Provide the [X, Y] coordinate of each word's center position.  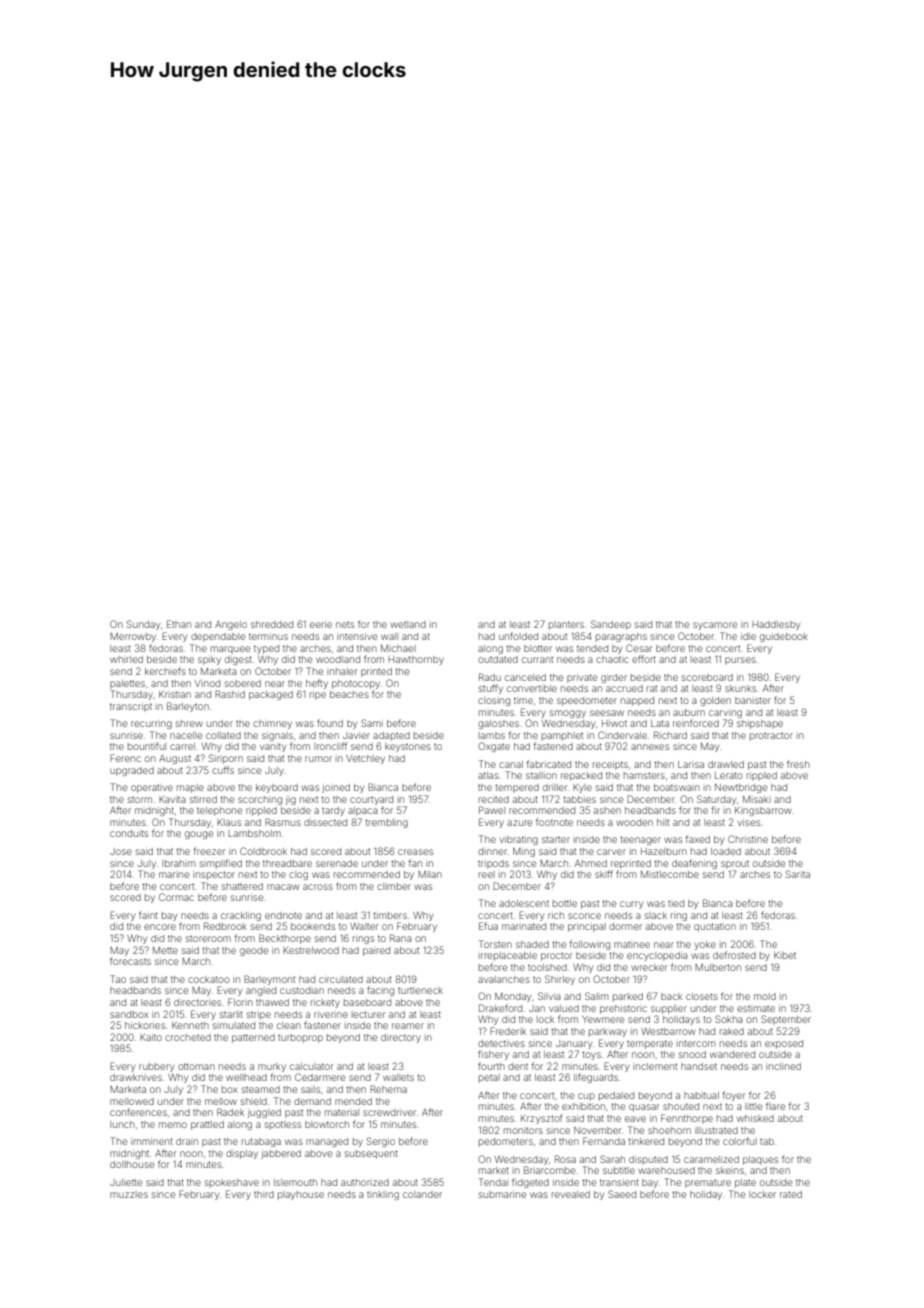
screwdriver [389, 1112]
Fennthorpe [687, 1119]
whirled [126, 659]
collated [223, 735]
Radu [490, 677]
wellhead [246, 1077]
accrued [624, 688]
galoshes [498, 724]
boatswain [677, 787]
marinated [524, 926]
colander [422, 1194]
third [264, 1194]
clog [298, 875]
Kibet [785, 955]
